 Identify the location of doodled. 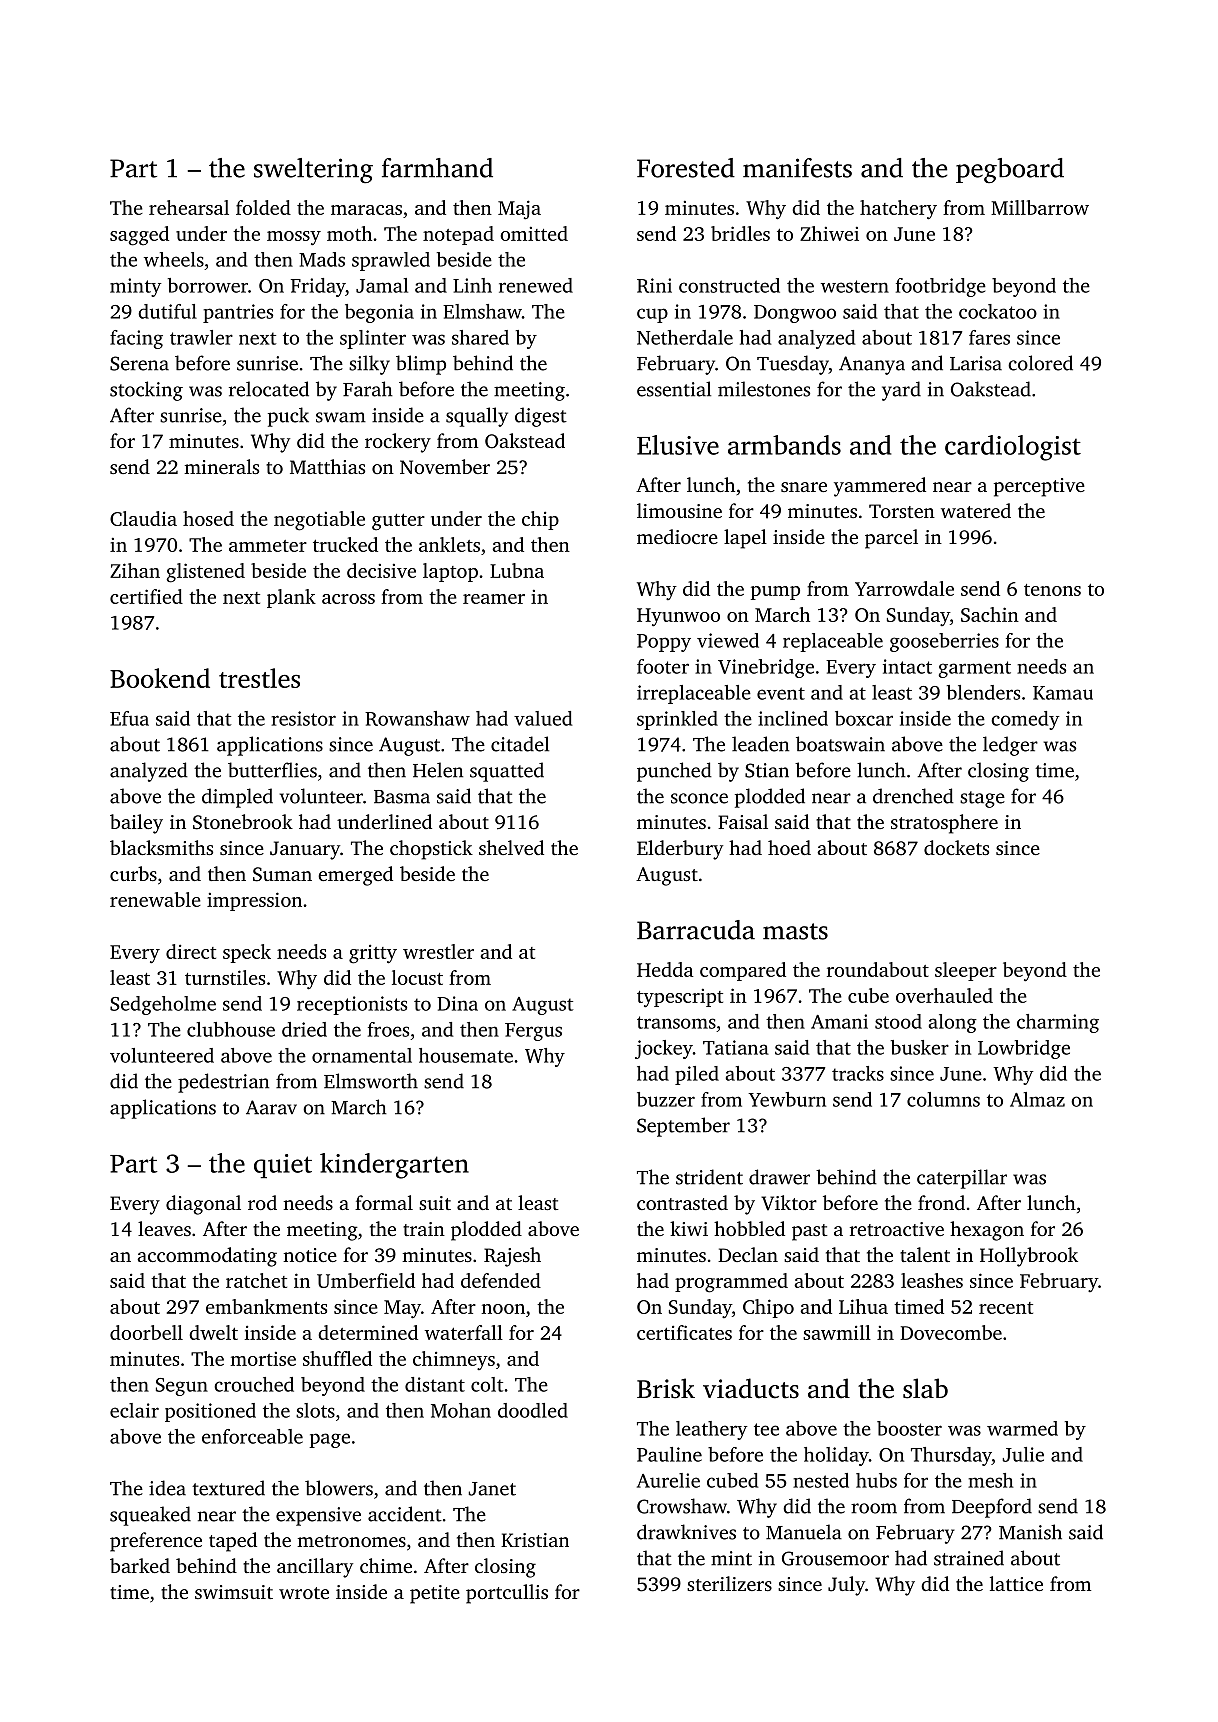
(533, 1410).
